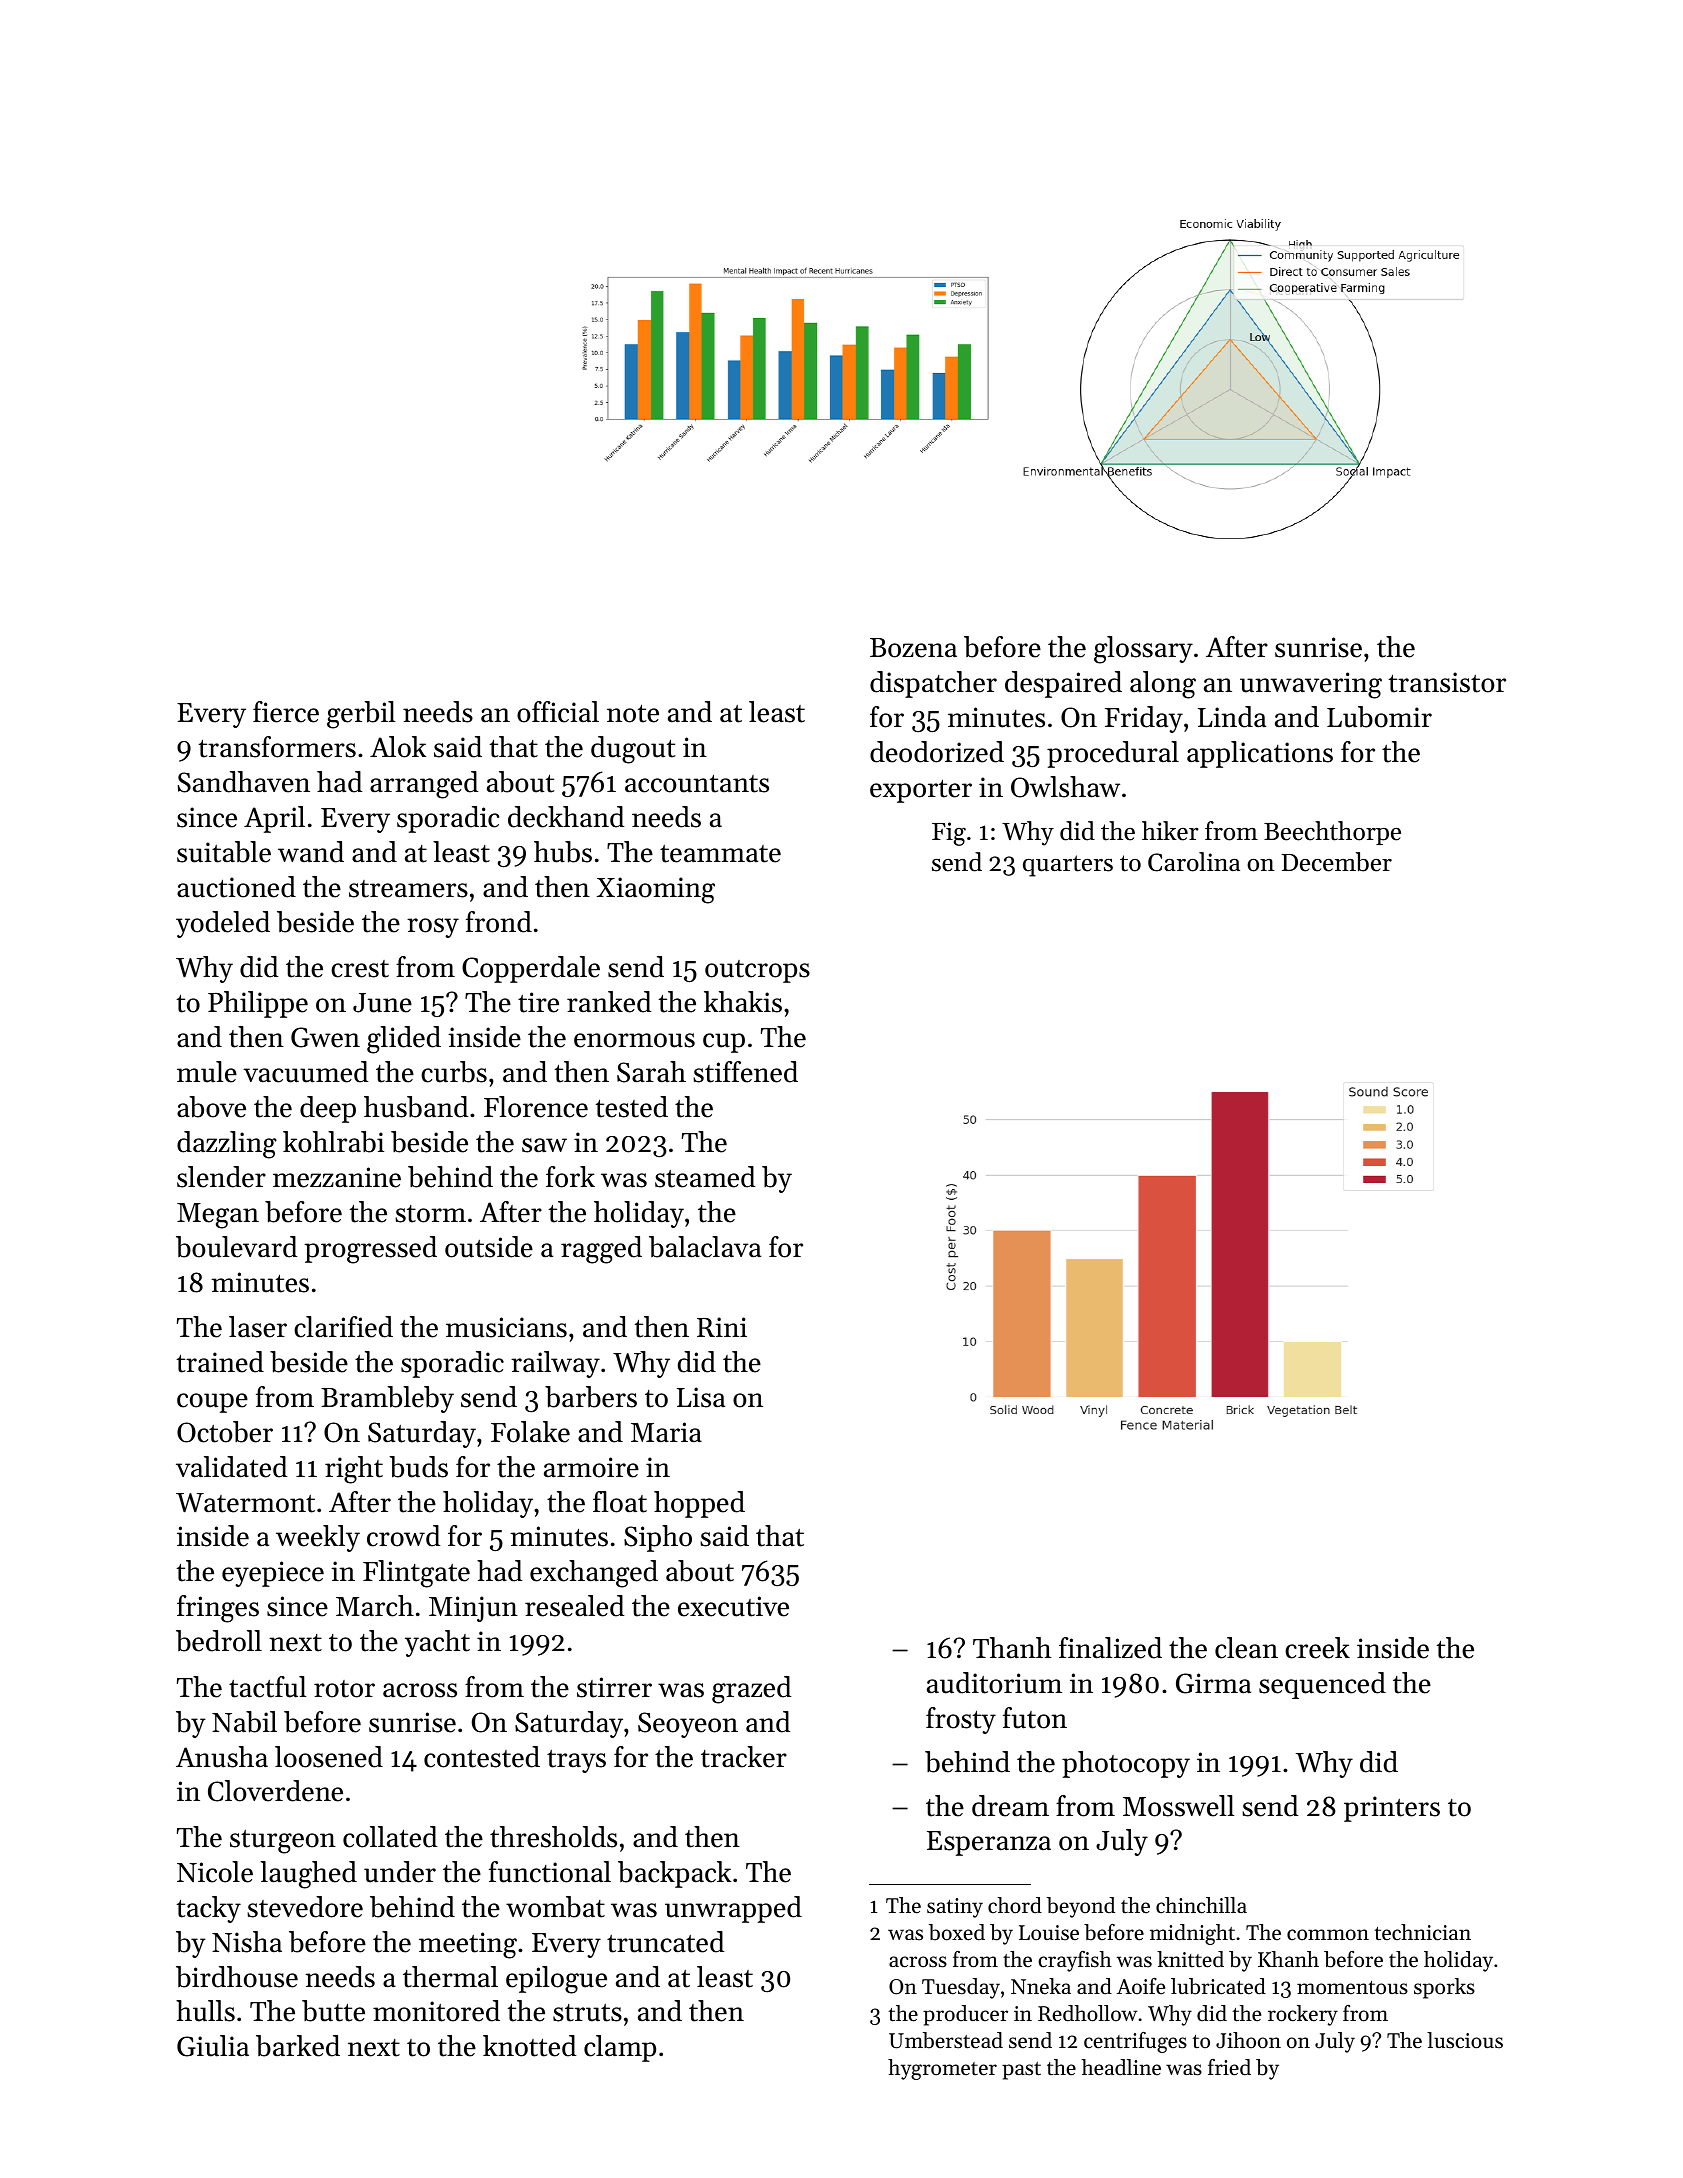 The image size is (1683, 2178). Describe the element at coordinates (1392, 1809) in the page. I see `printers` at that location.
